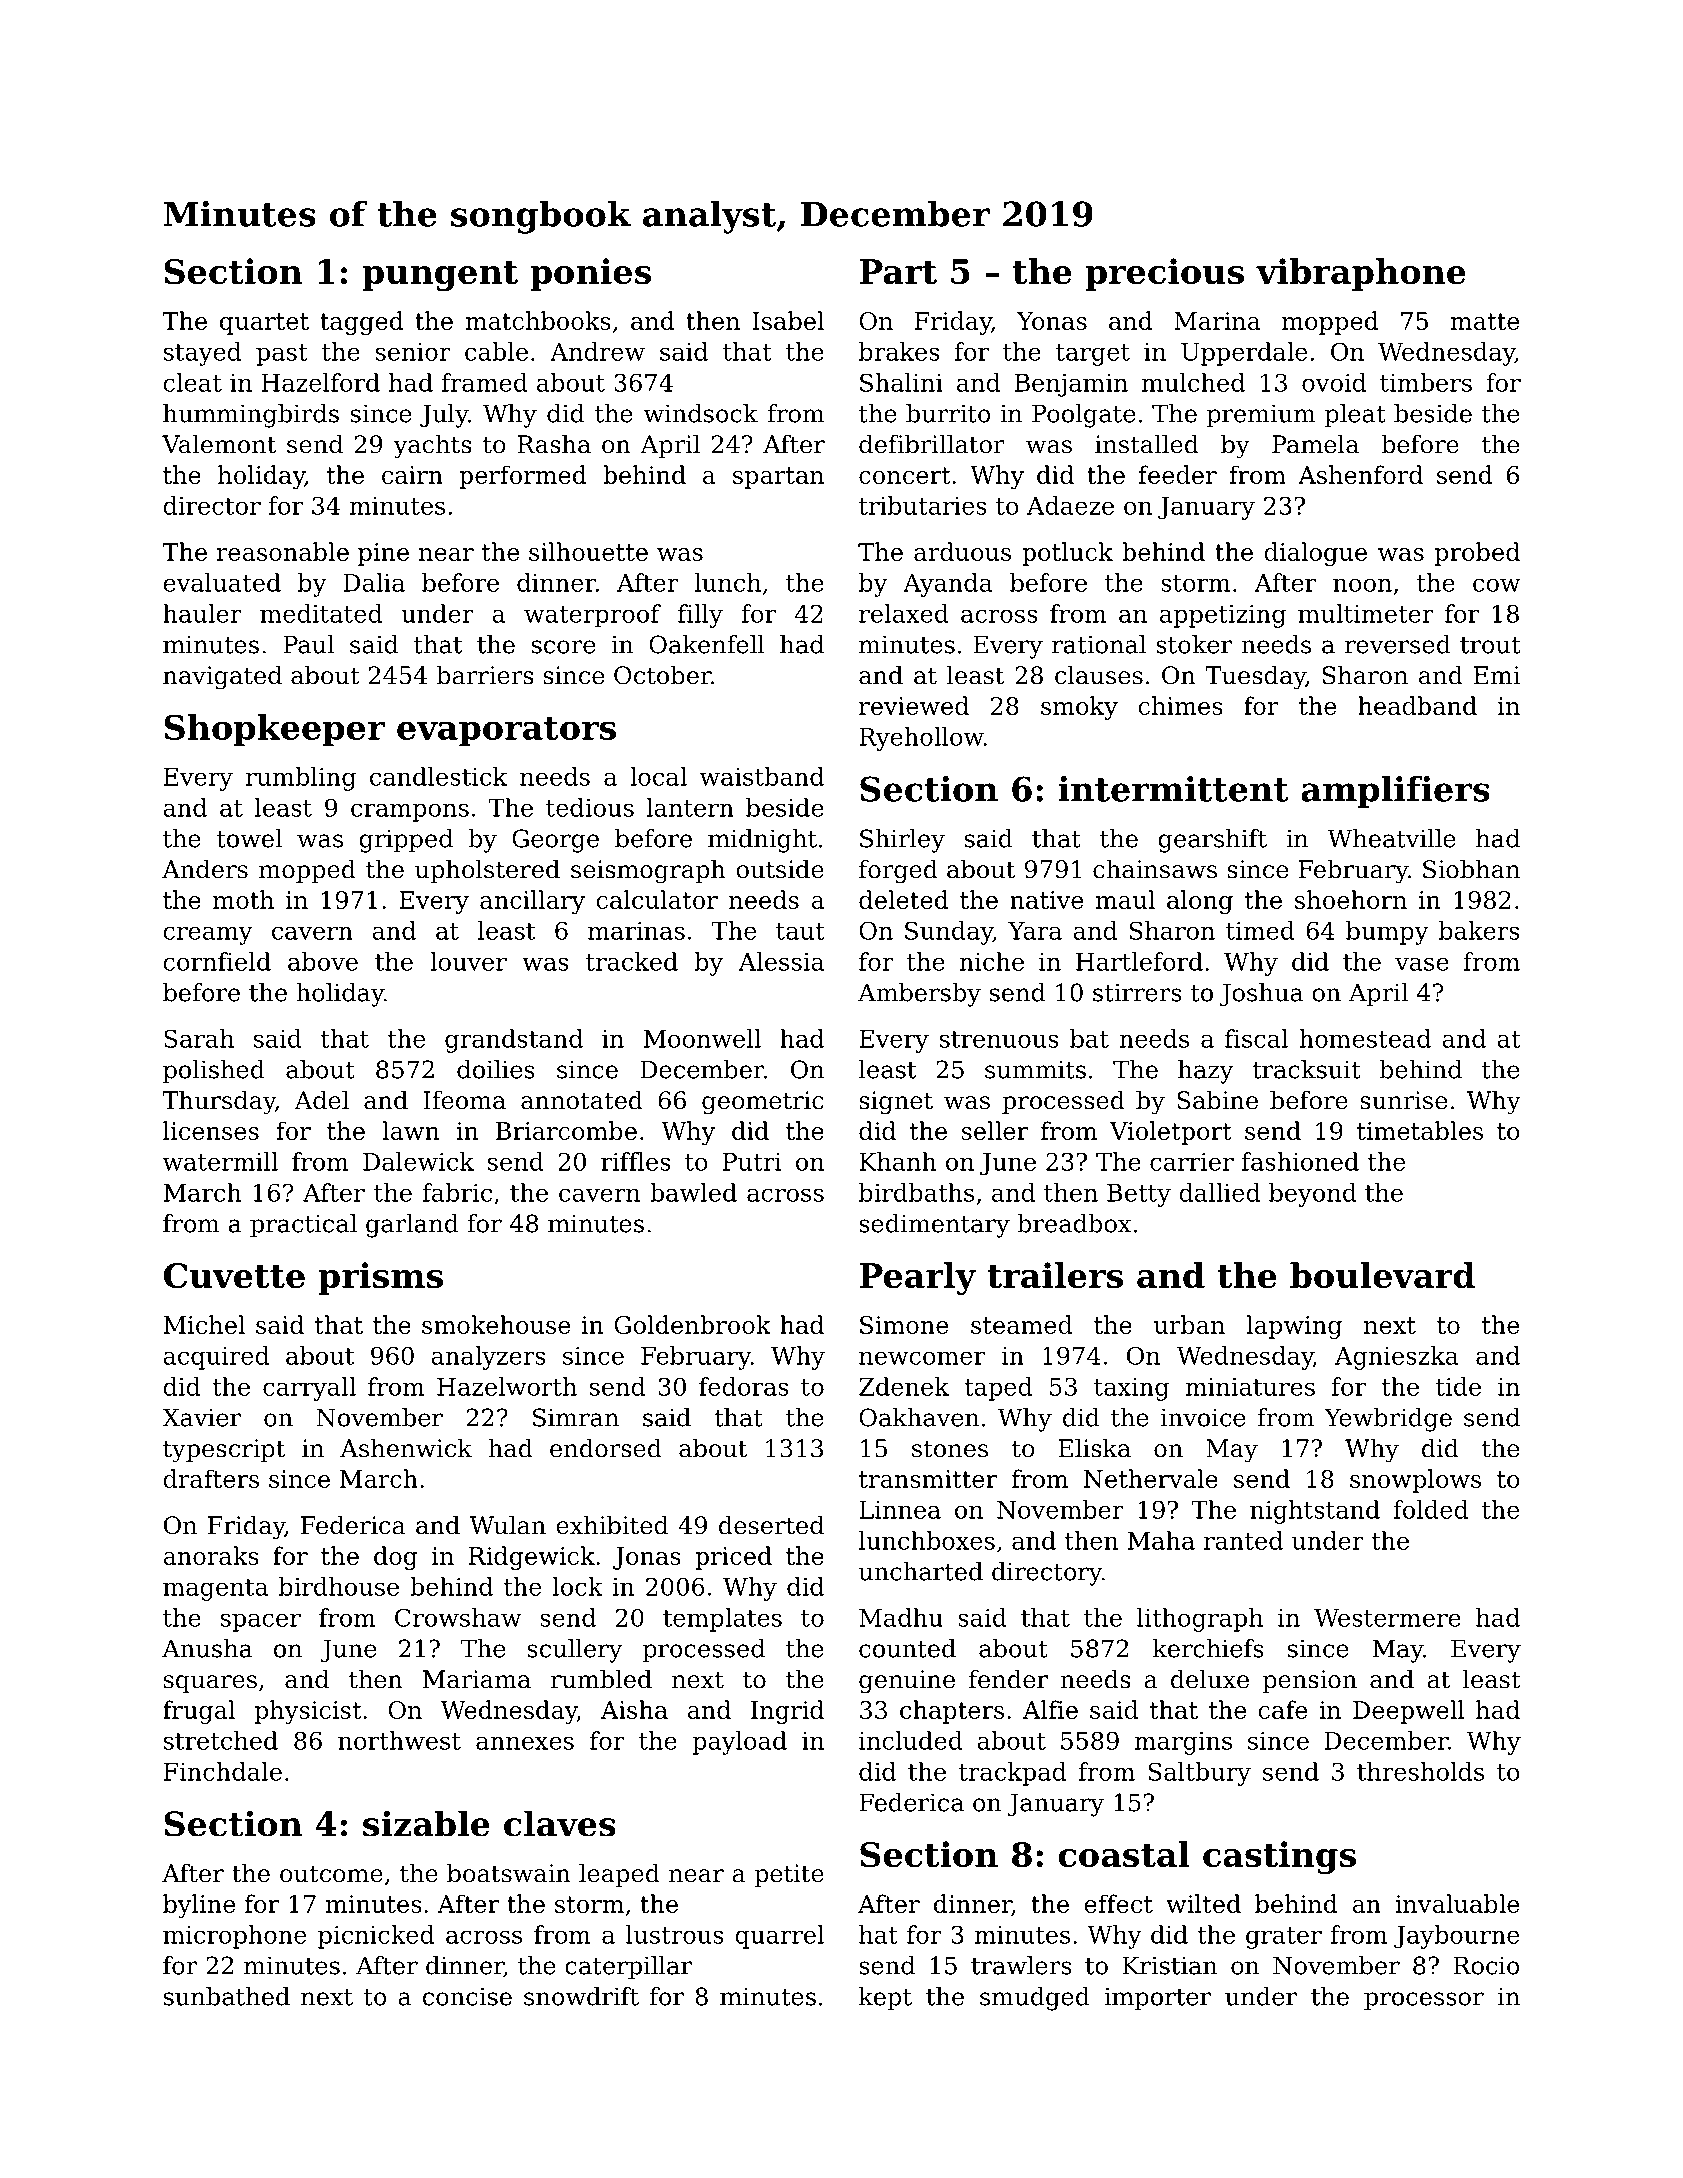  What do you see at coordinates (885, 1999) in the screenshot?
I see `kept` at bounding box center [885, 1999].
